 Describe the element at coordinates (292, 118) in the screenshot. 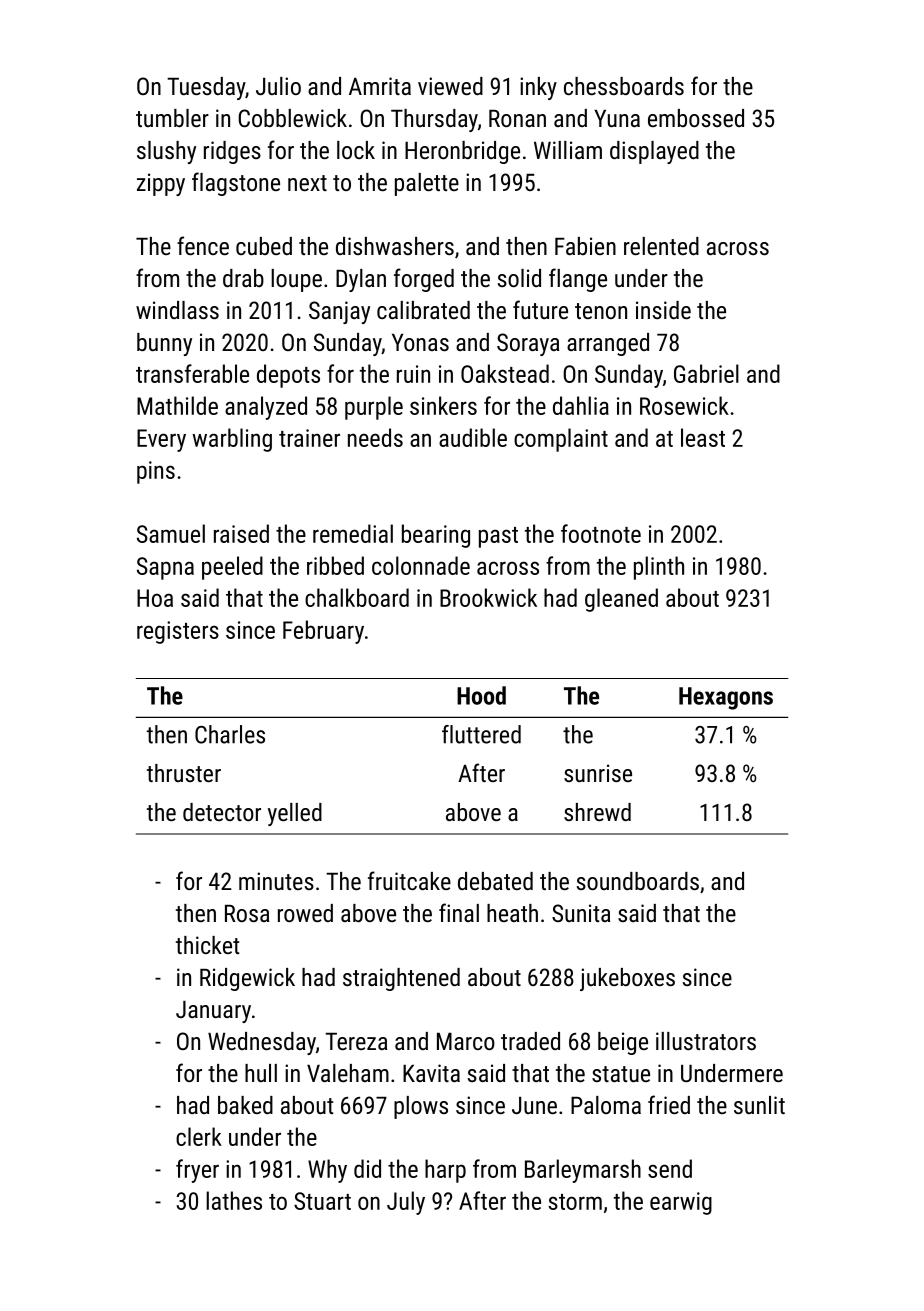

I see `Cobblewick` at that location.
